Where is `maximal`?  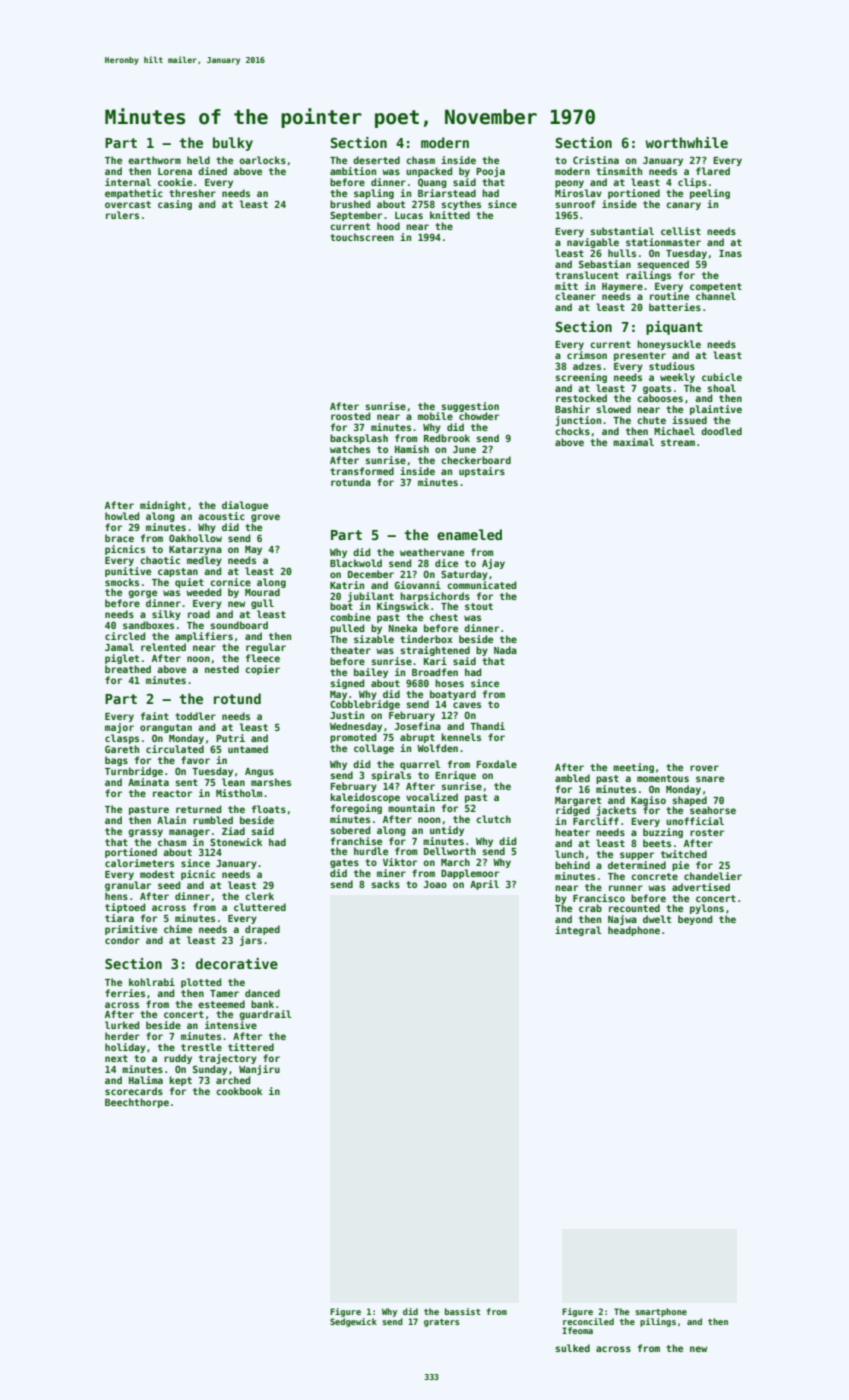 maximal is located at coordinates (633, 442).
